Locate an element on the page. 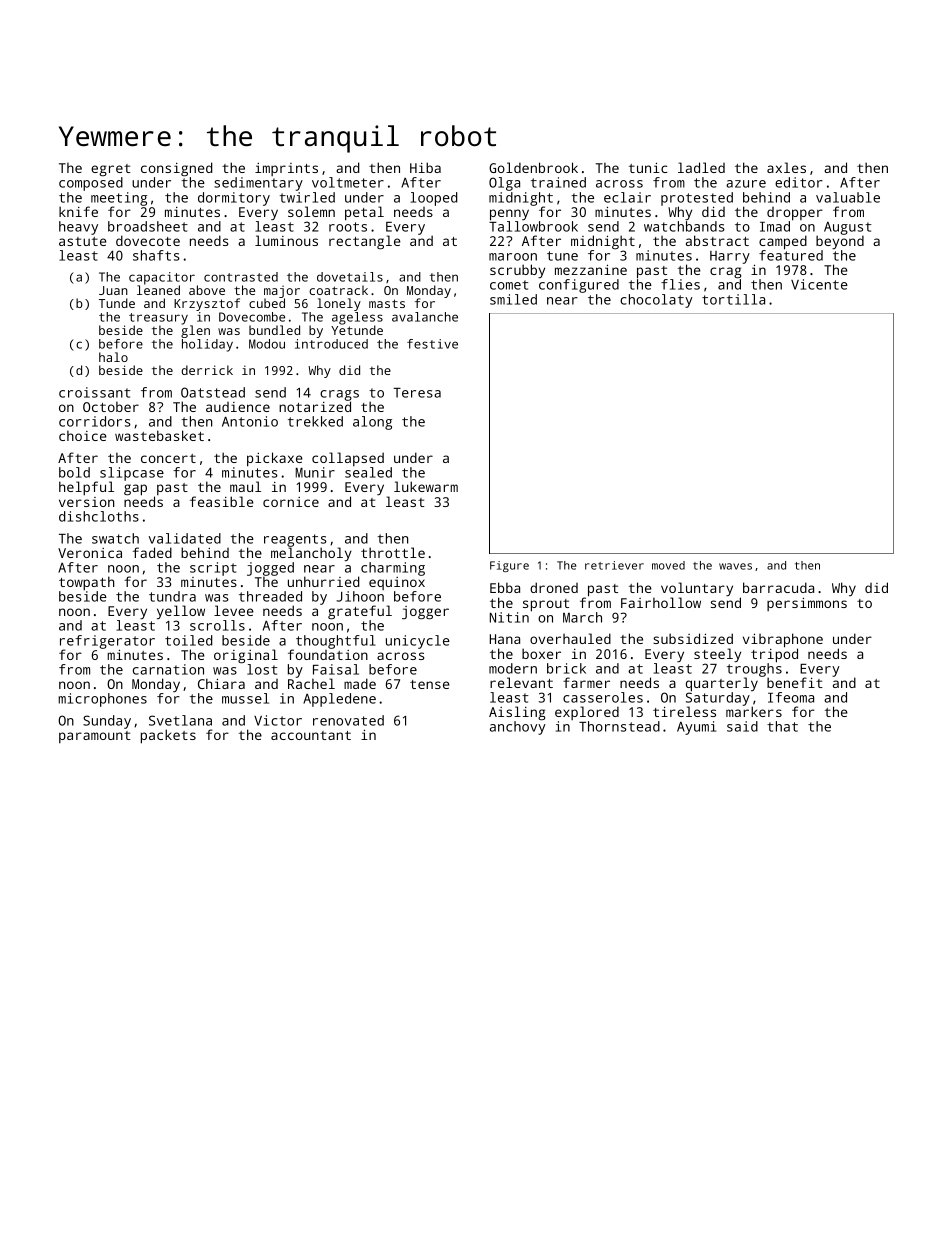  composed is located at coordinates (91, 184).
